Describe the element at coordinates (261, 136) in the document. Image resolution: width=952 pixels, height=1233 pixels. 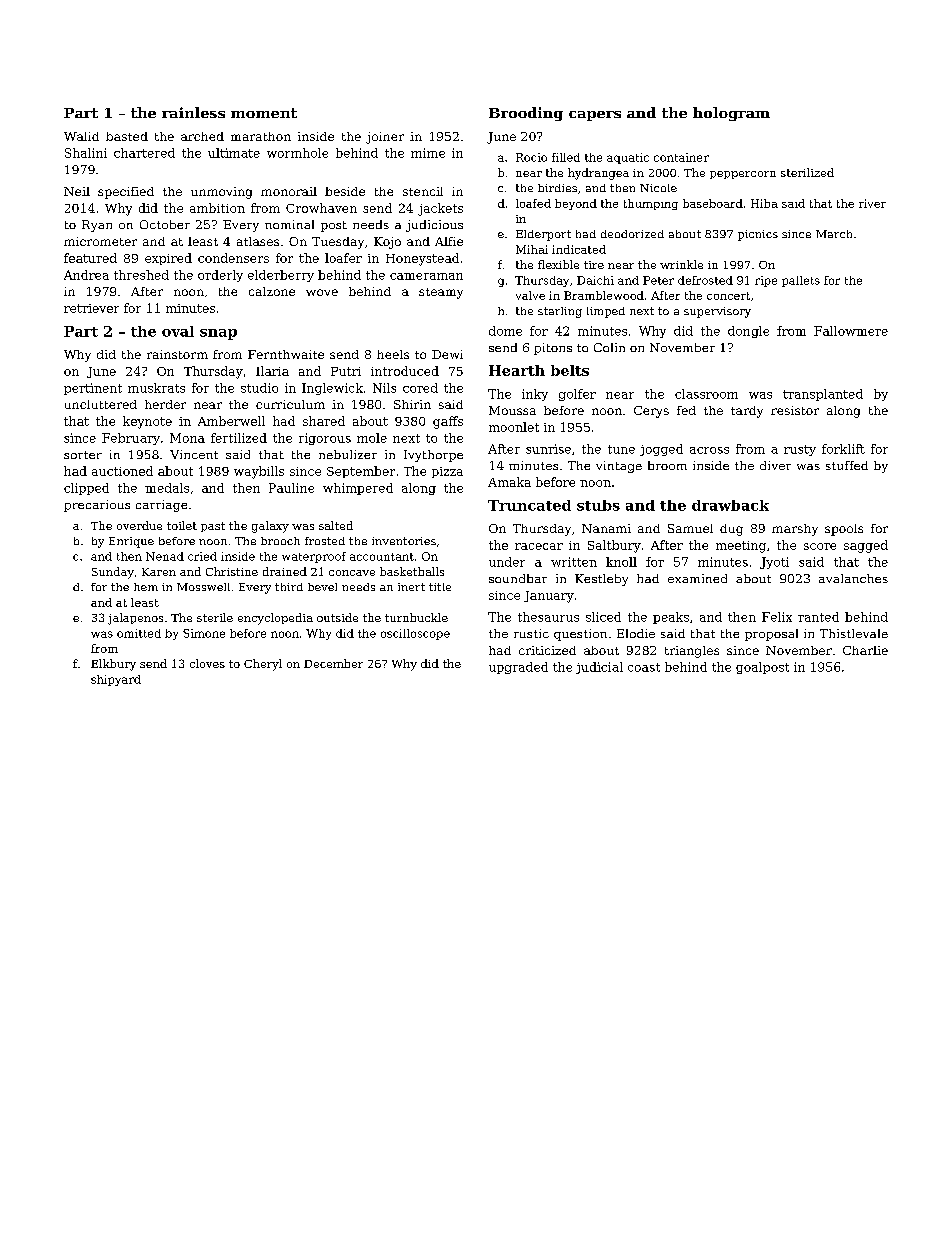
I see `marathon` at that location.
